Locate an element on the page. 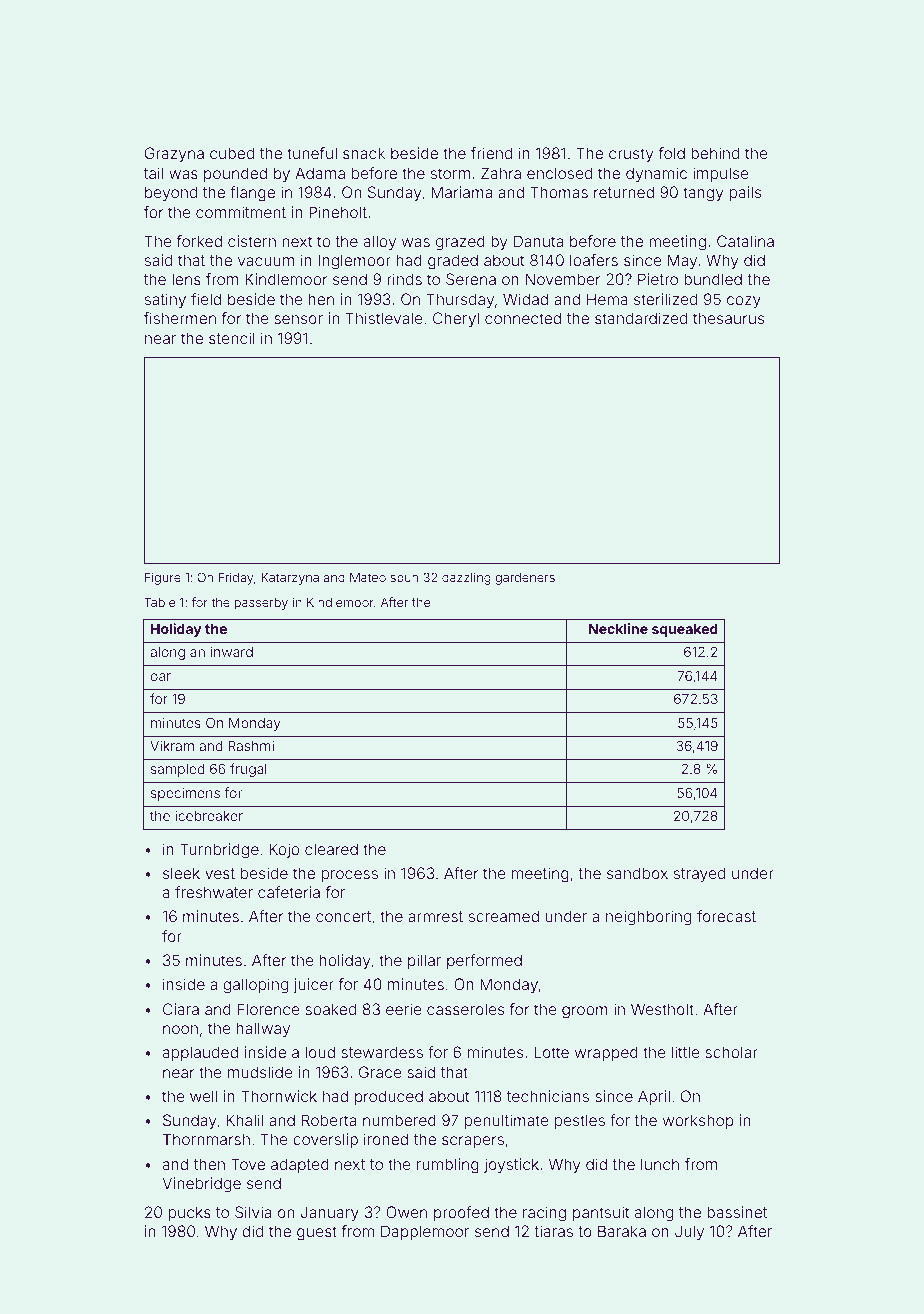  cistern is located at coordinates (252, 241).
